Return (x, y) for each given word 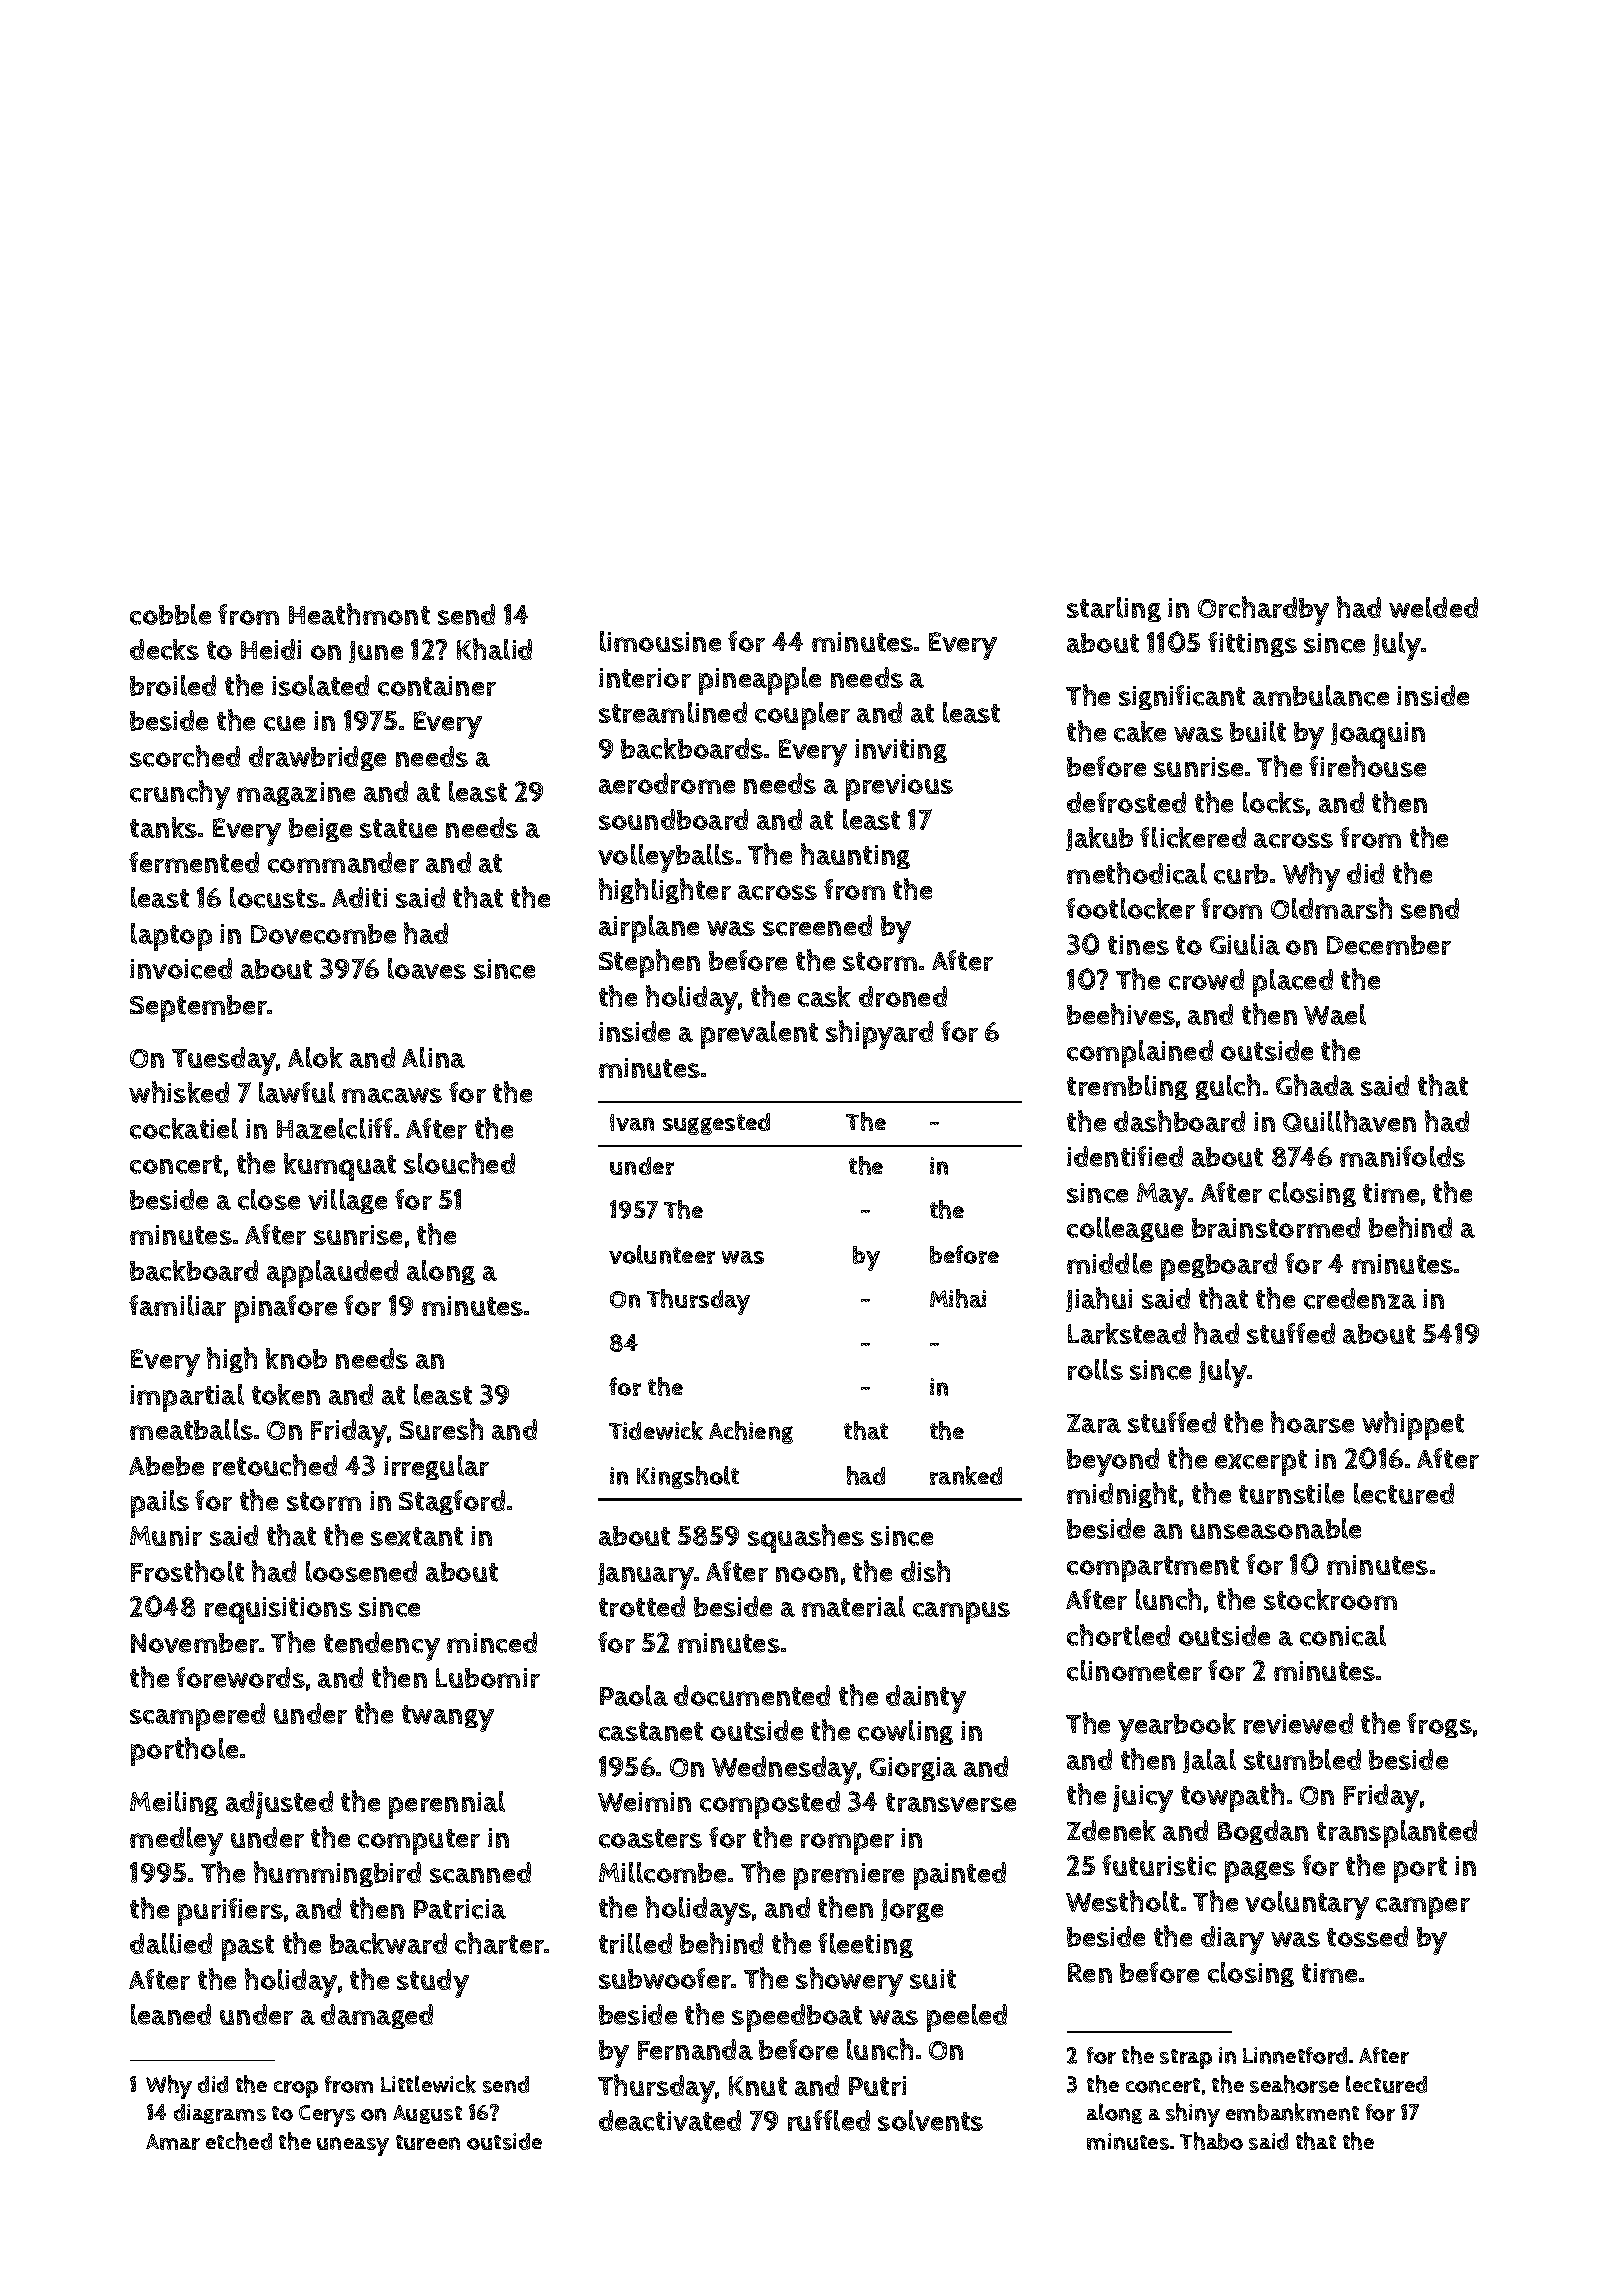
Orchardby (1263, 611)
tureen (428, 2142)
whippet (1413, 1425)
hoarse (1312, 1422)
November (195, 1643)
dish (925, 1571)
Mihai (958, 1298)
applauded (332, 1274)
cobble (170, 614)
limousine (660, 641)
